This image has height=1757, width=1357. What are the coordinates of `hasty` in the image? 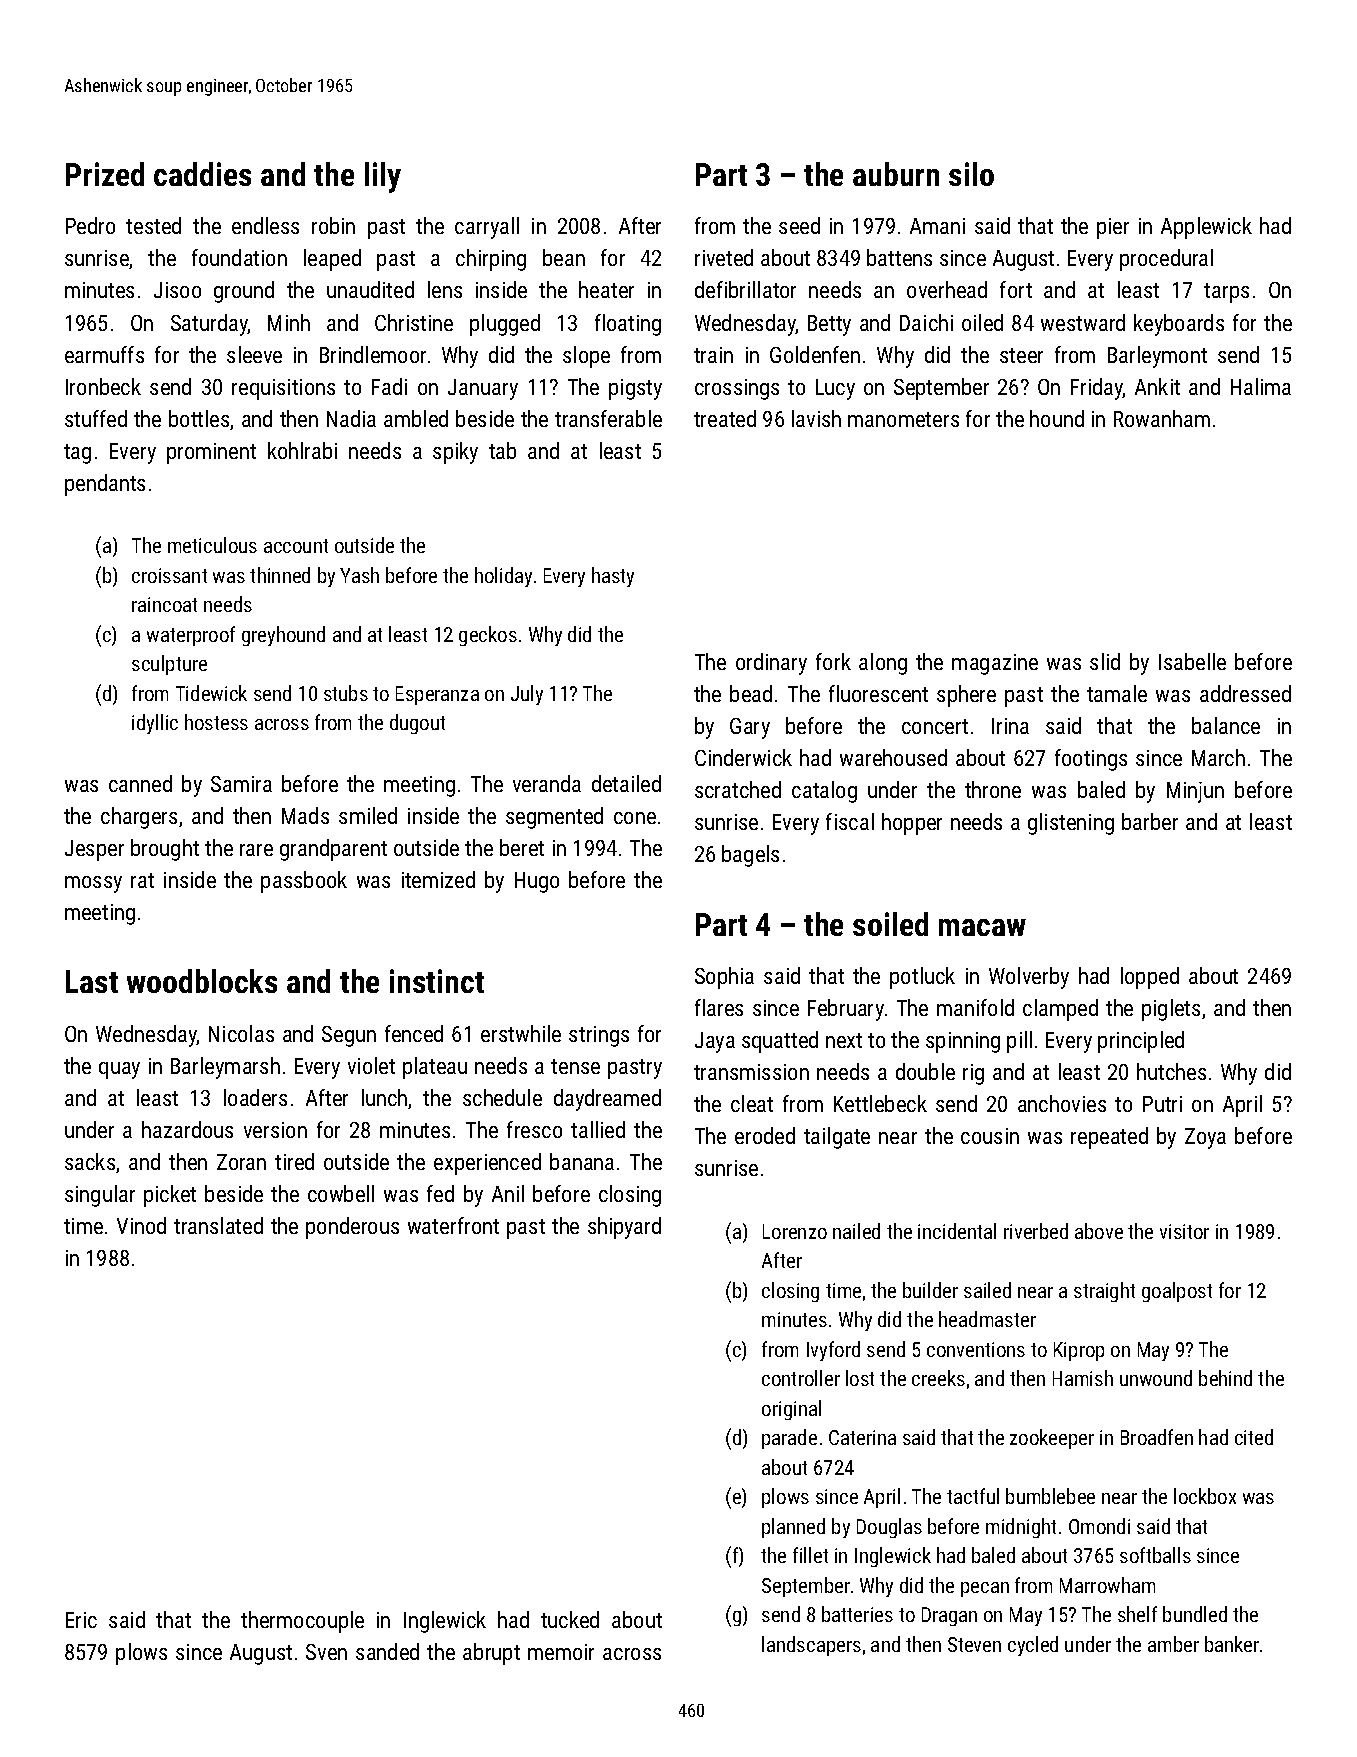 It's located at (613, 577).
